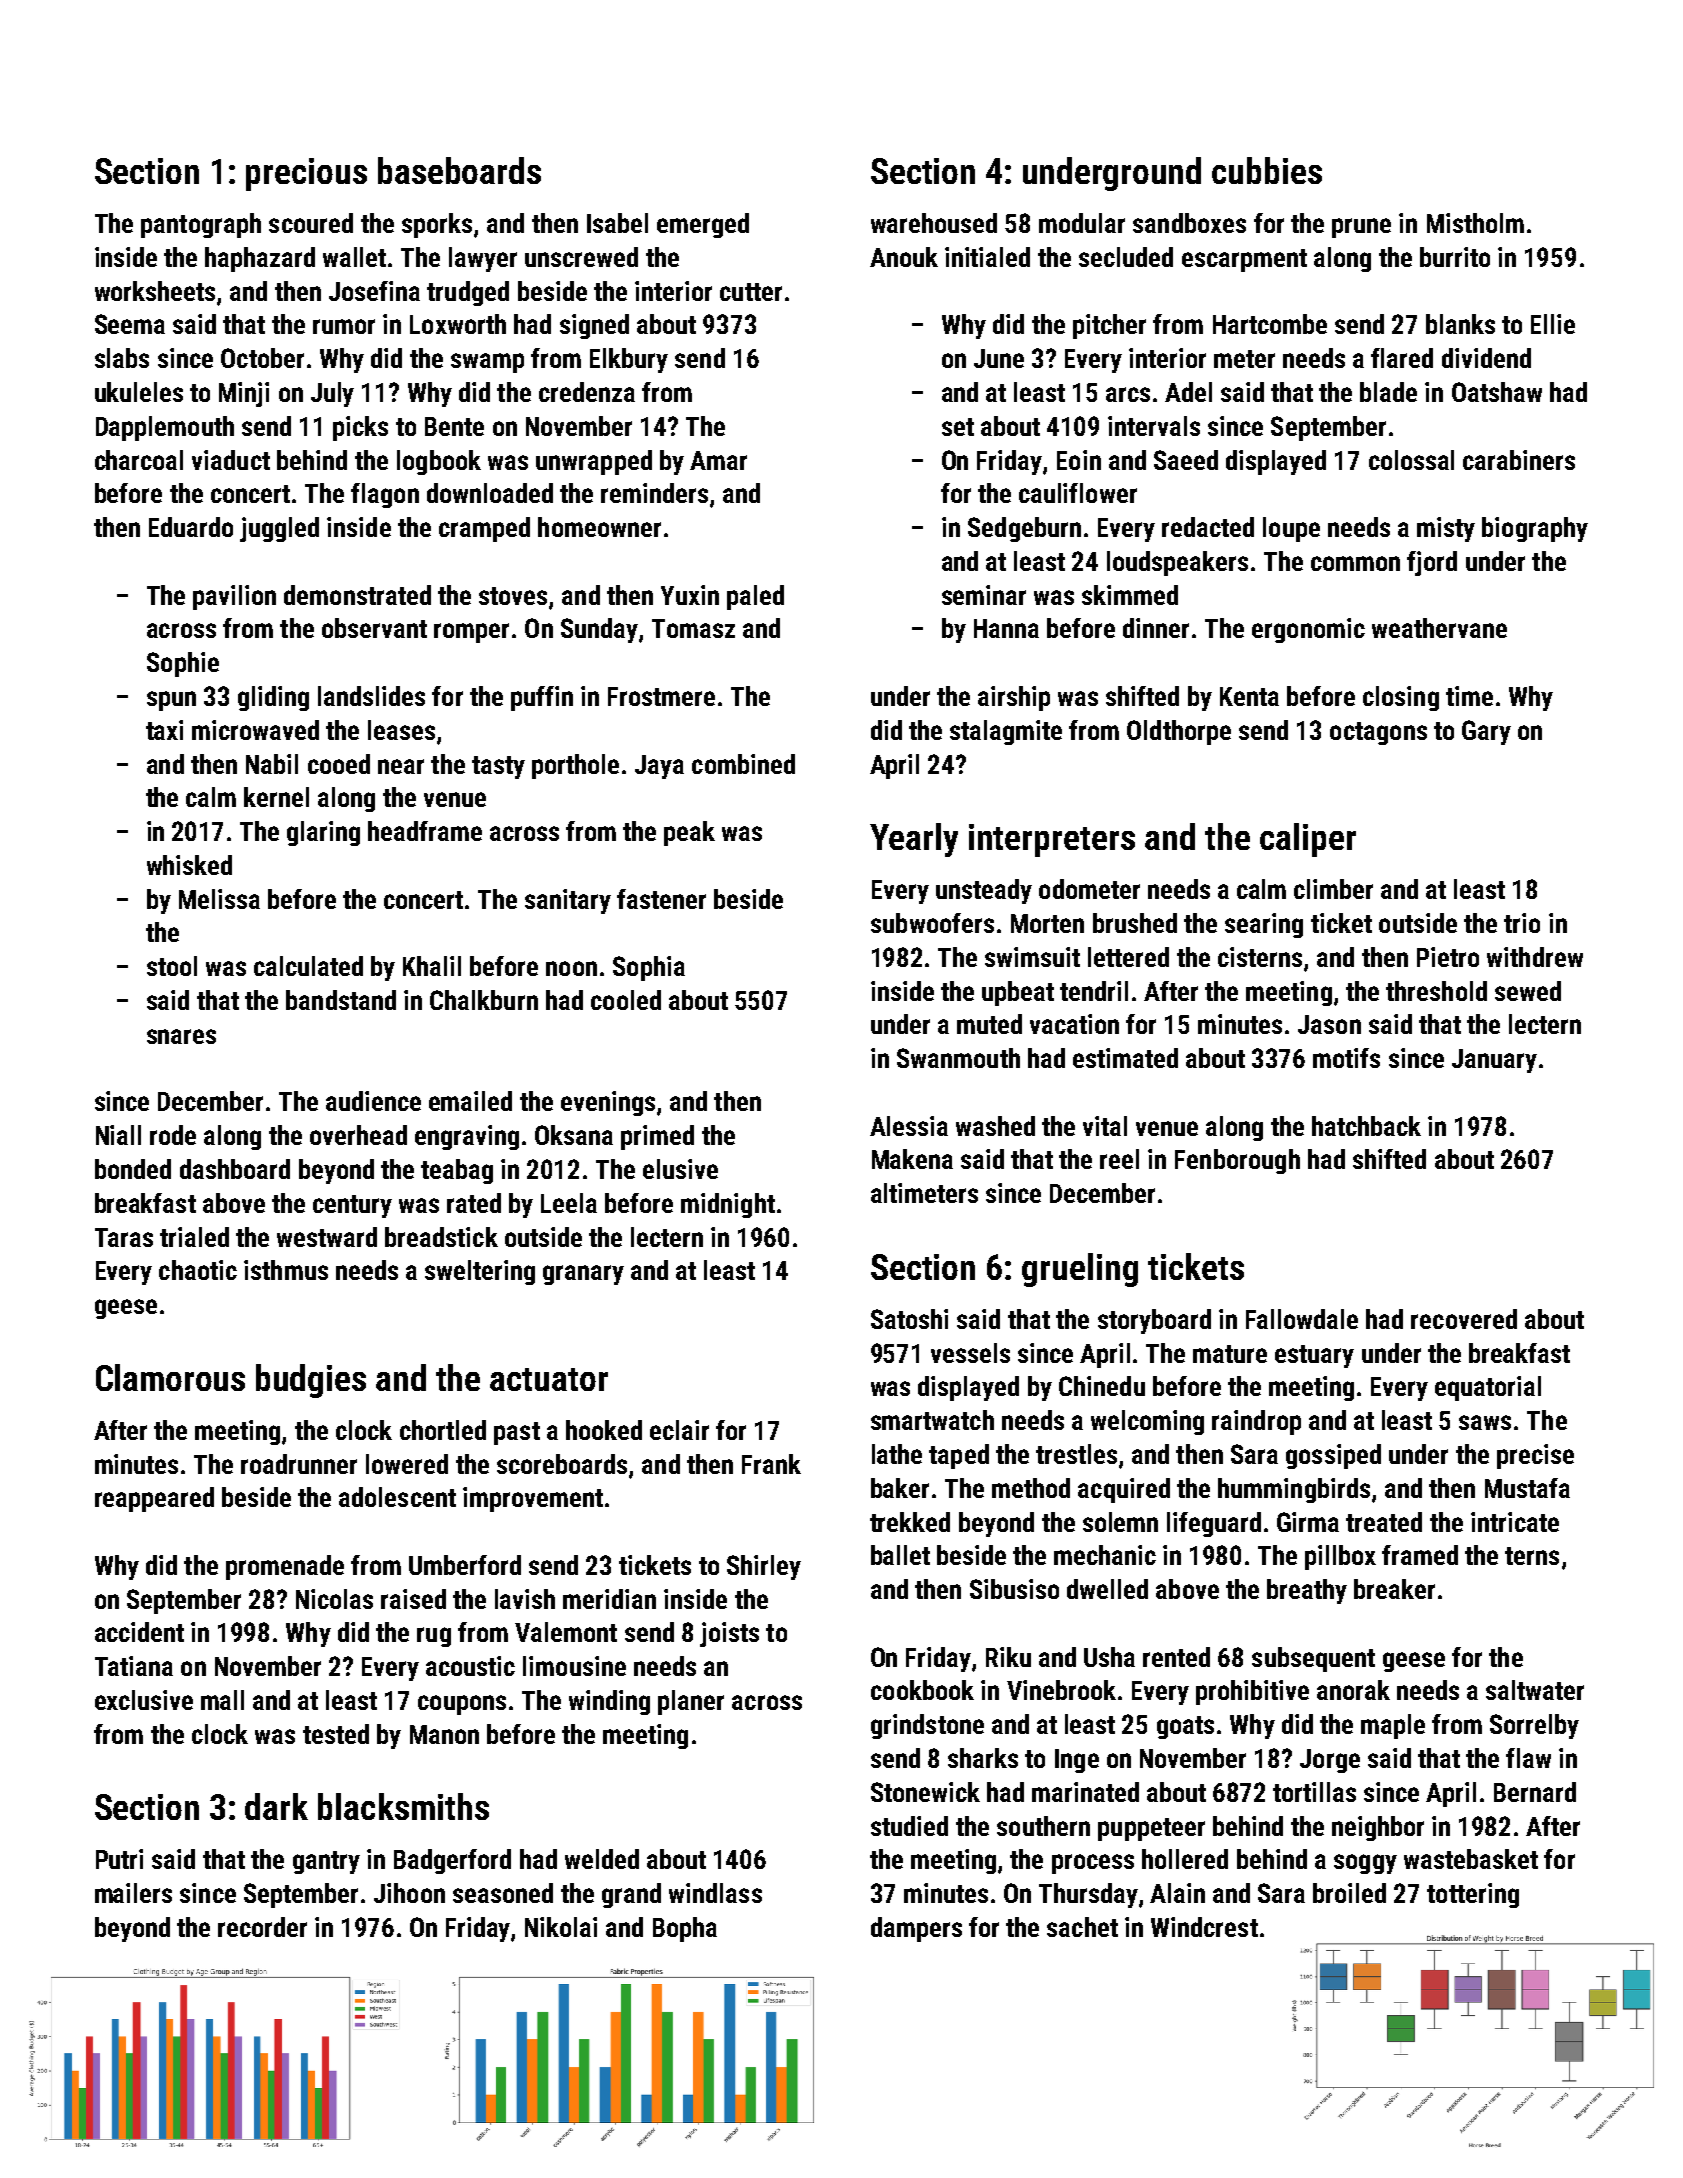  What do you see at coordinates (1464, 1319) in the screenshot?
I see `recovered` at bounding box center [1464, 1319].
